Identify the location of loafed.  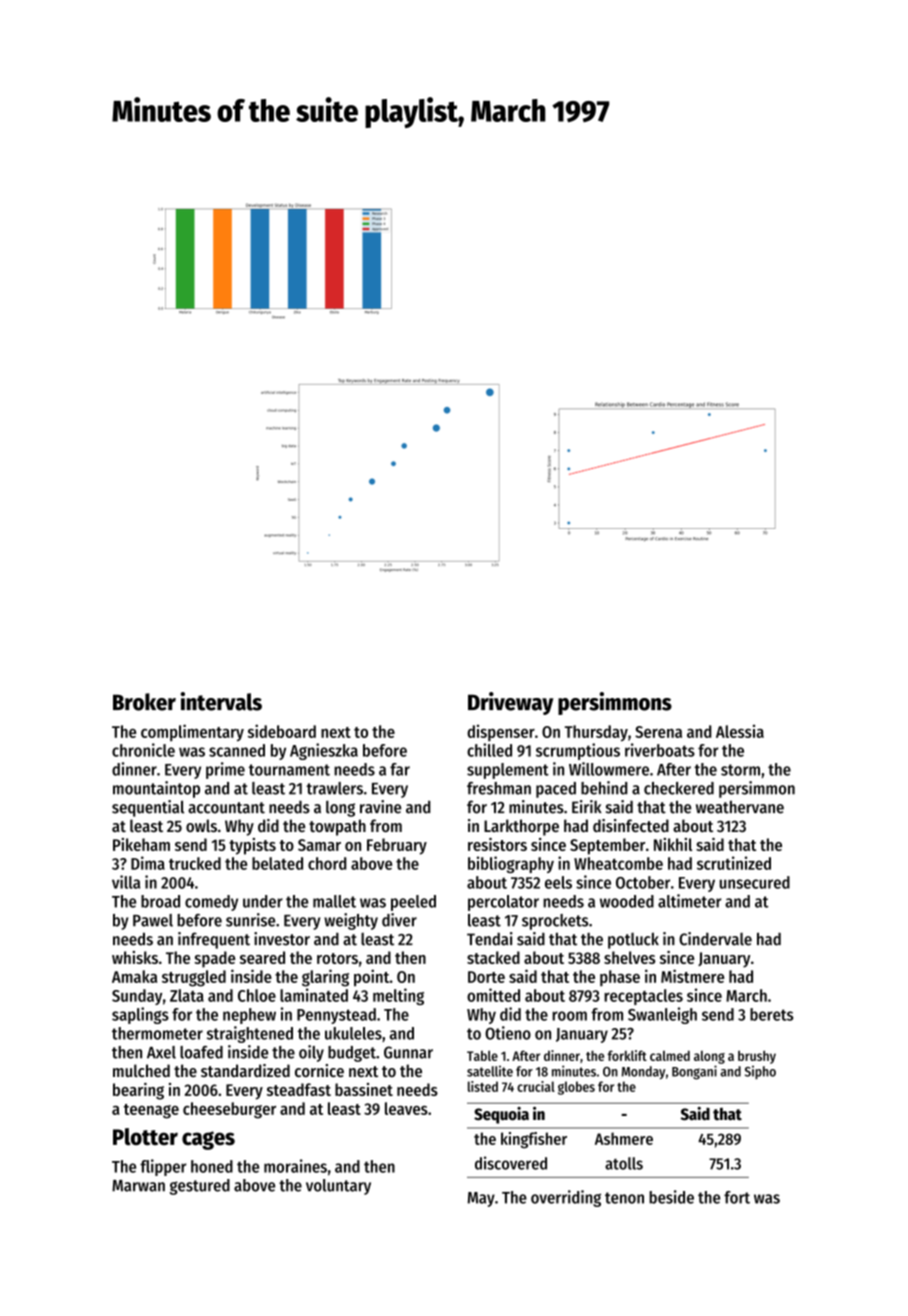
(201, 1052).
